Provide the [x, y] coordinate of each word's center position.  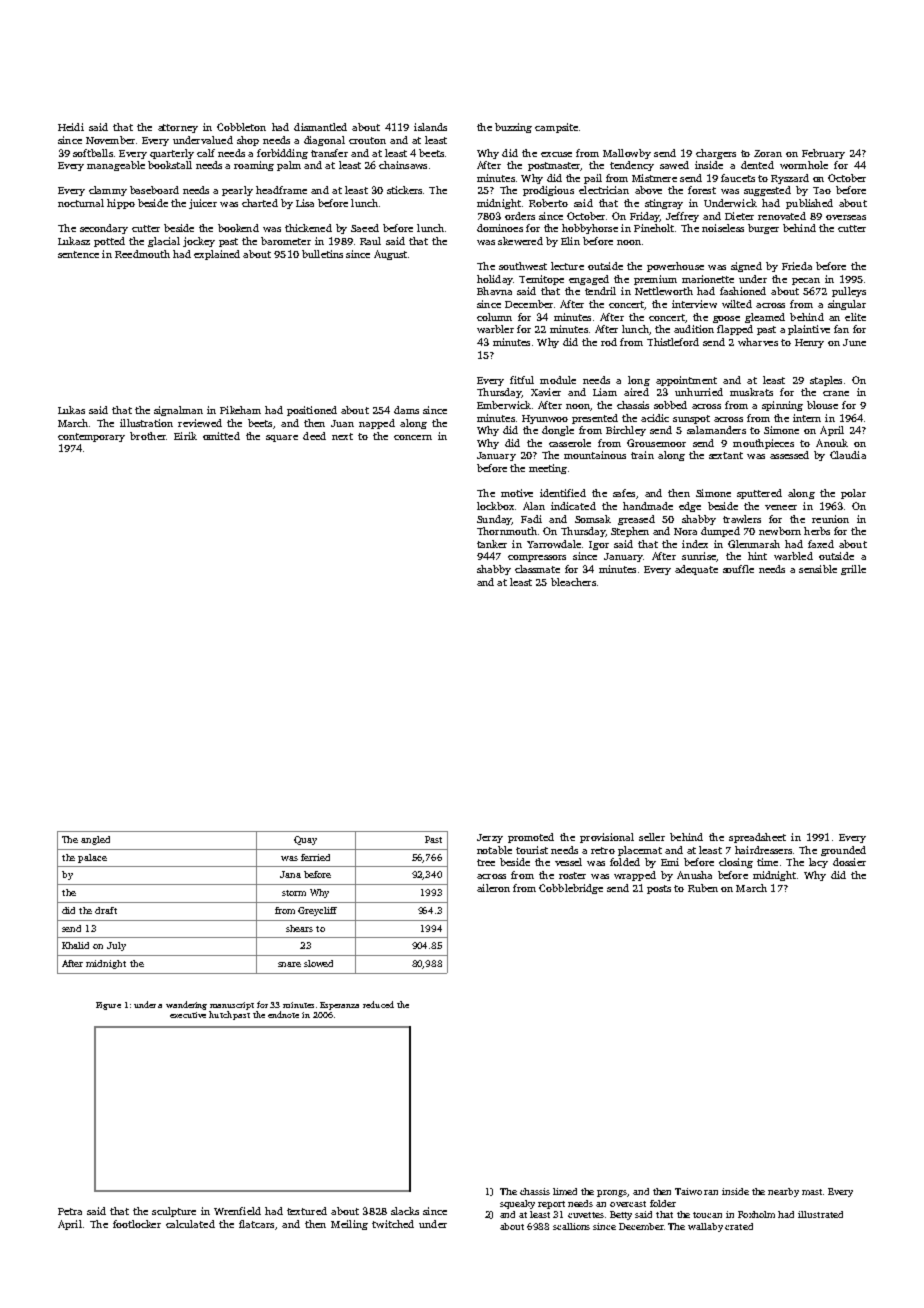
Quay [305, 840]
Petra [70, 1211]
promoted [531, 838]
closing [736, 863]
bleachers [573, 582]
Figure [108, 1006]
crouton [367, 140]
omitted [221, 436]
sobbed [670, 405]
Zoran [768, 153]
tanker [492, 544]
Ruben [703, 888]
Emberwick [504, 405]
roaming [254, 166]
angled [95, 840]
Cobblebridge [571, 889]
